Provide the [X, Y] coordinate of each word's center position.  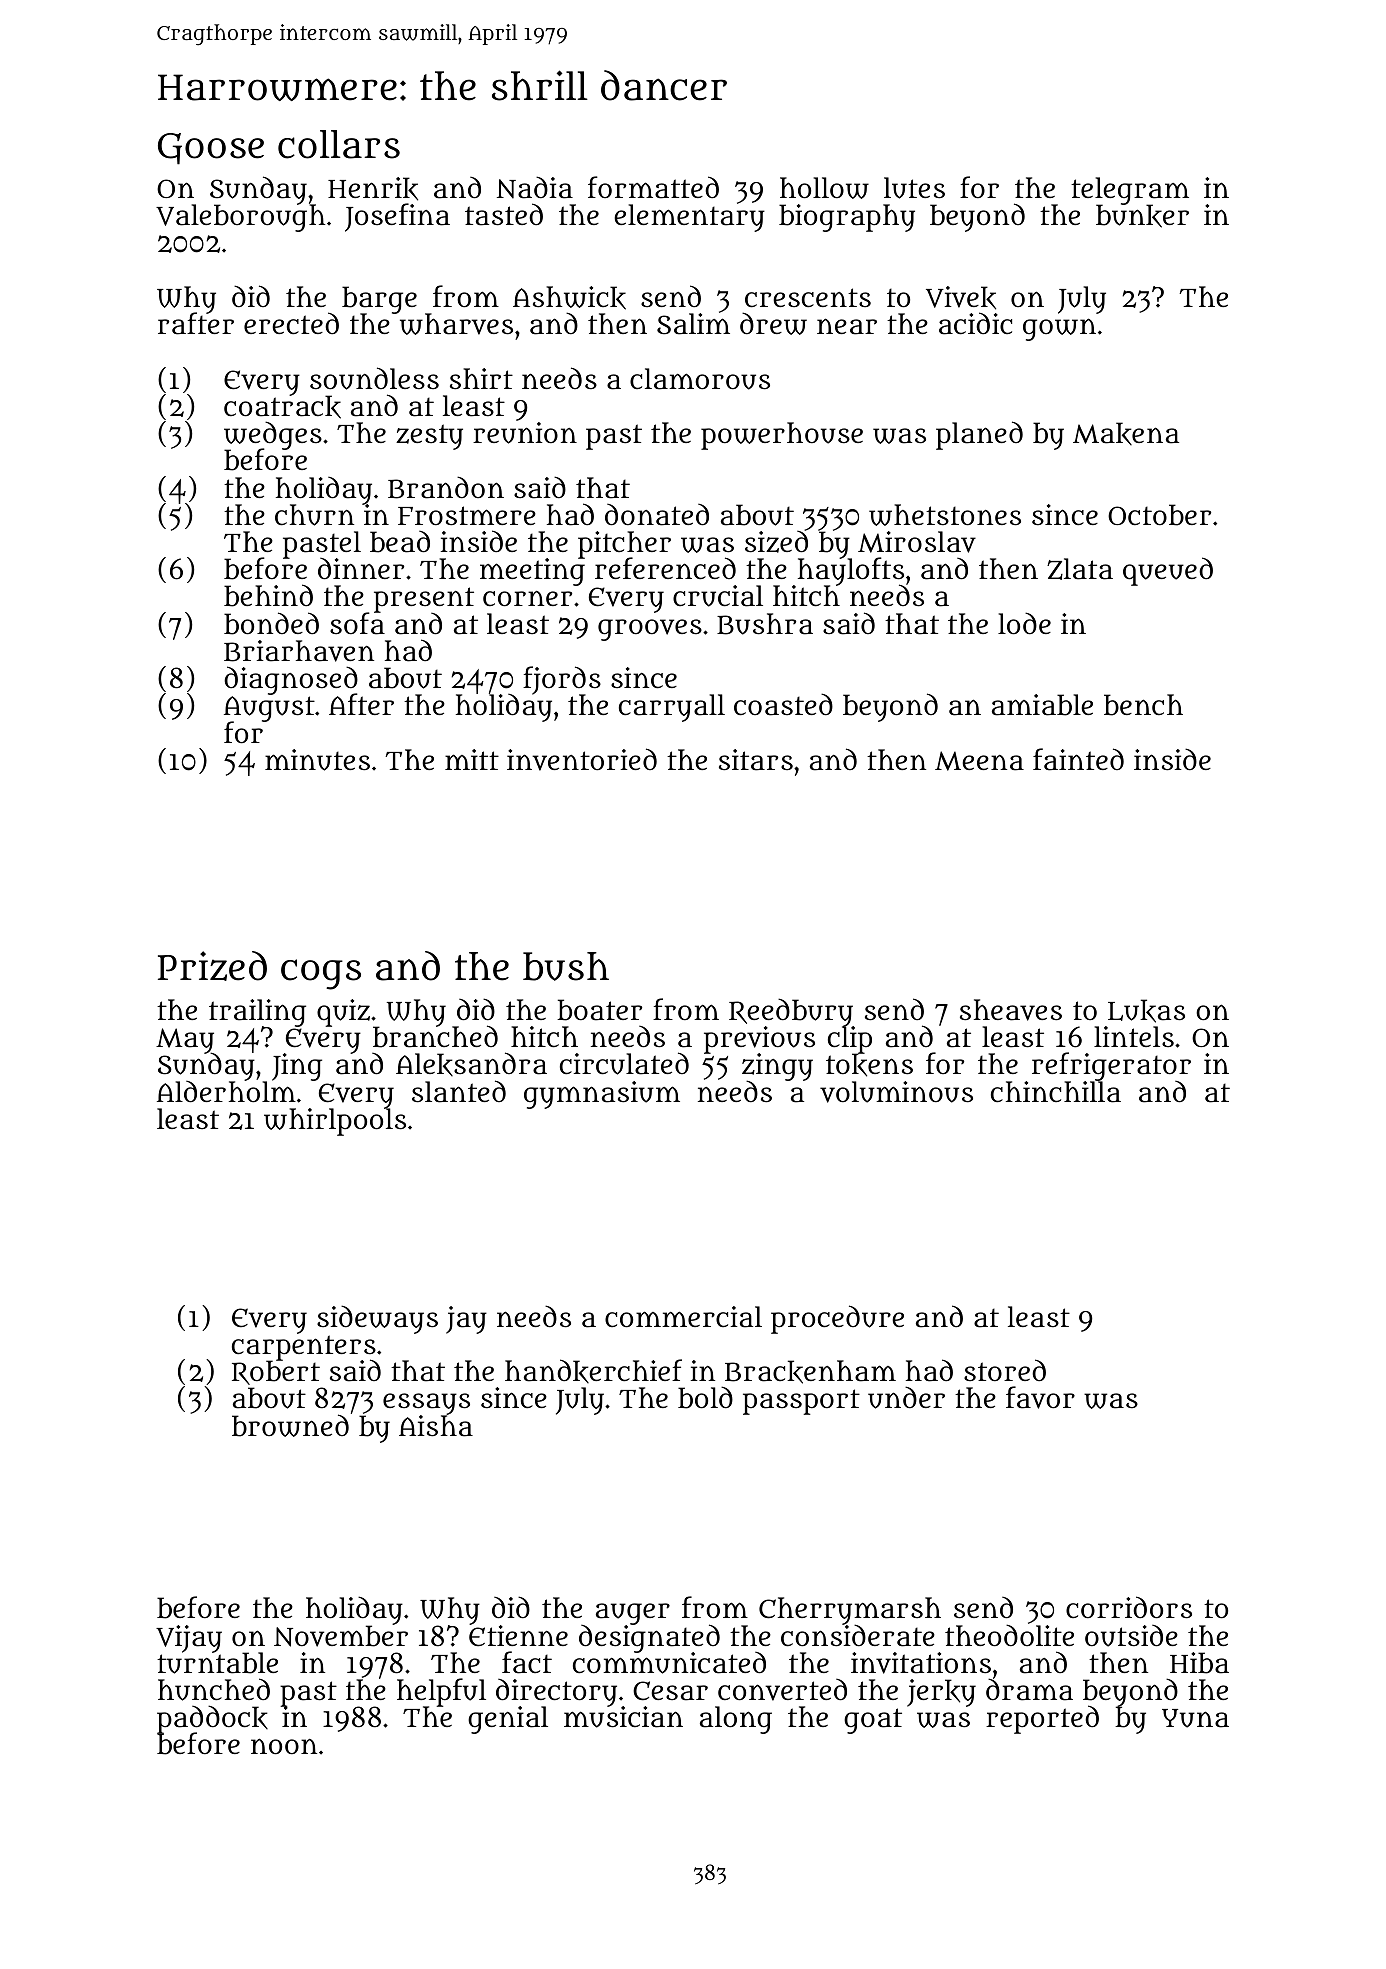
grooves [650, 630]
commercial [683, 1317]
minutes [317, 760]
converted [782, 1690]
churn [314, 515]
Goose [211, 149]
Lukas [1146, 1011]
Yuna [1195, 1718]
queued [1168, 571]
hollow [824, 188]
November [341, 1636]
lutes [914, 188]
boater [599, 1010]
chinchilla [1056, 1092]
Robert [276, 1373]
